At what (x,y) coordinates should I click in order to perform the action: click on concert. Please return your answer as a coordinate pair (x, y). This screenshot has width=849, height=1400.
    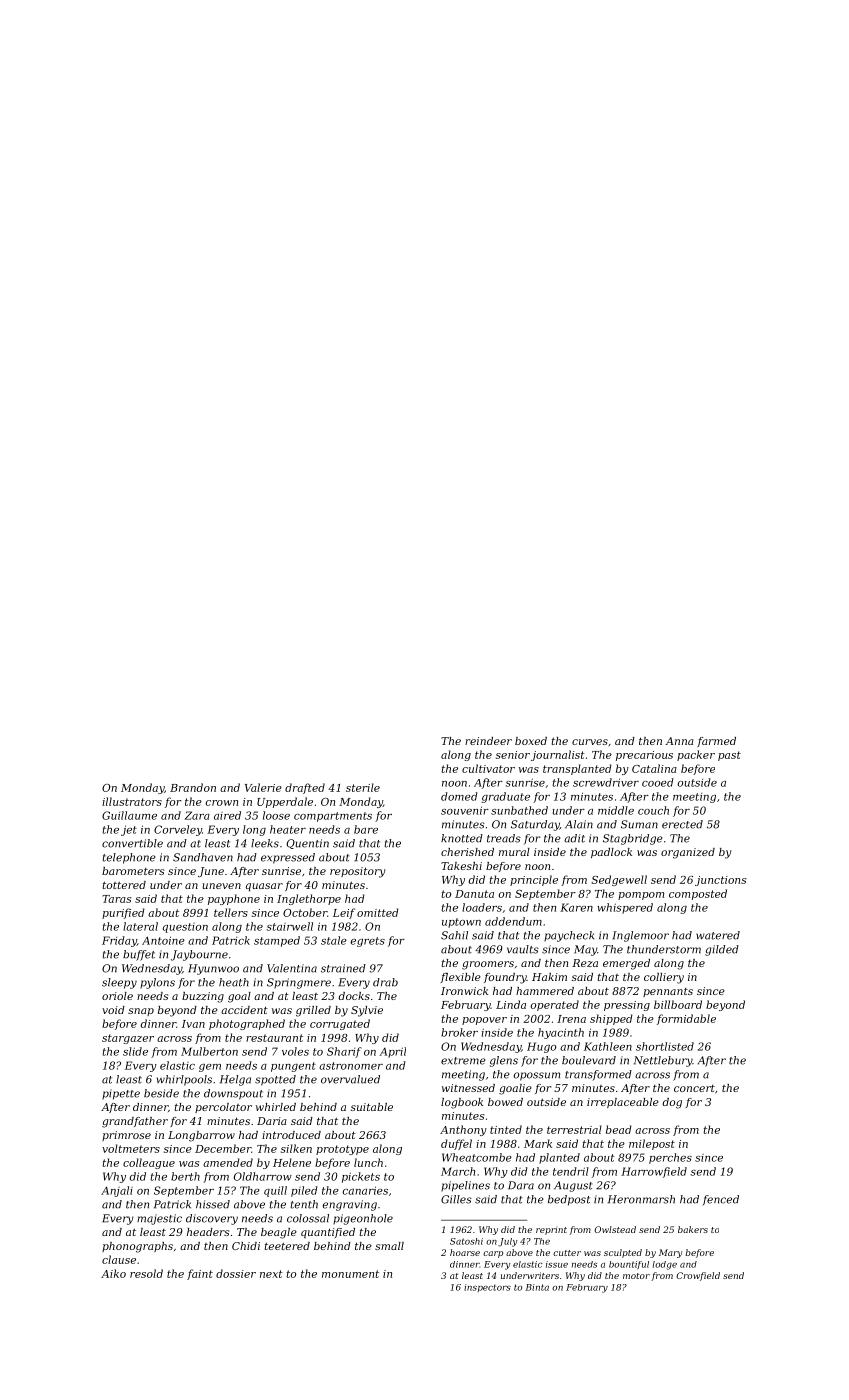
    Looking at the image, I should click on (694, 1088).
